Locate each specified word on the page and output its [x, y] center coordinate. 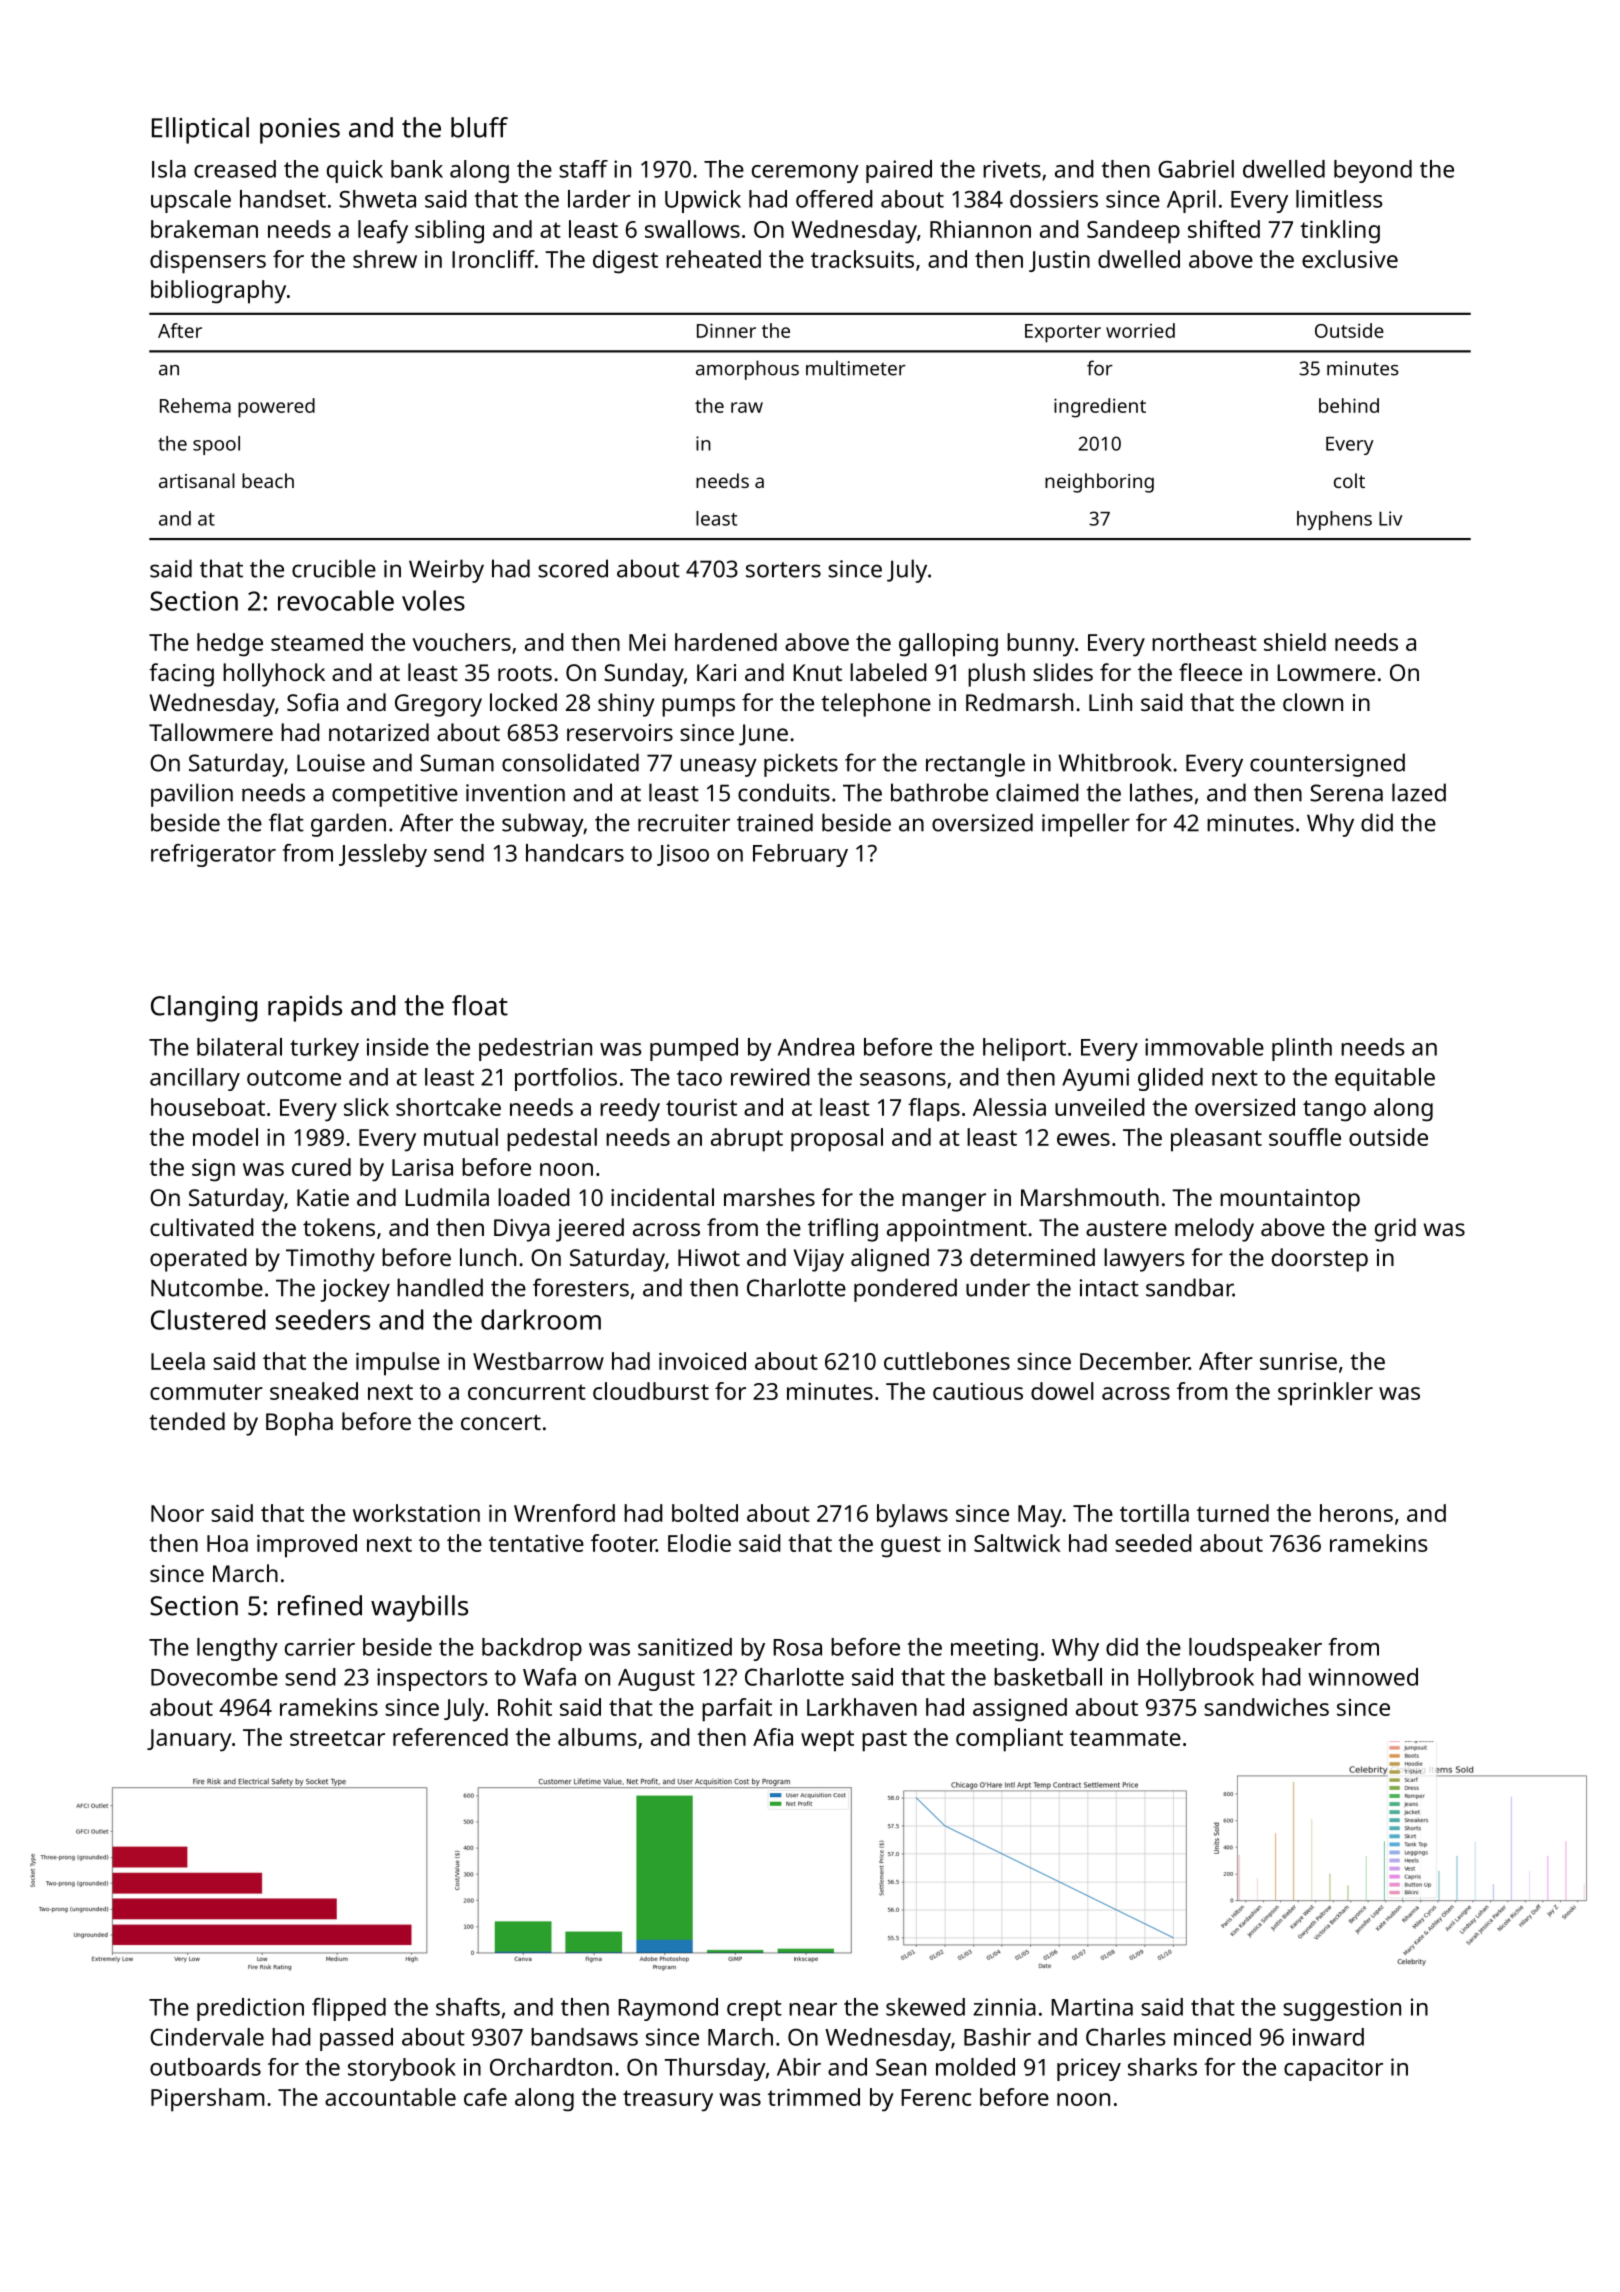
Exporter [1063, 333]
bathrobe [939, 792]
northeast [1204, 642]
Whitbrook [1115, 762]
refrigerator [213, 855]
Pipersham [208, 2100]
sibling [449, 232]
